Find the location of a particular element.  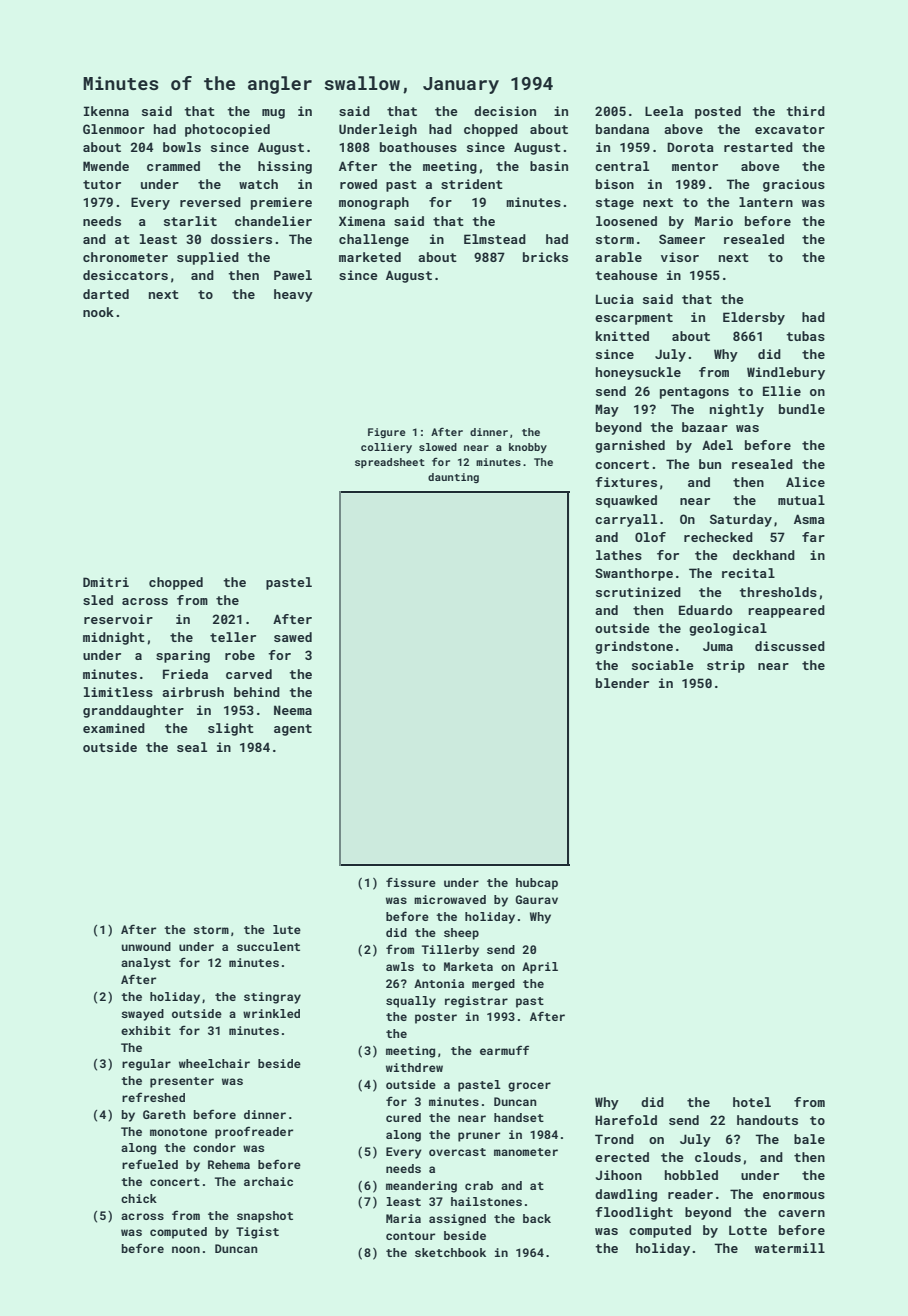

slight is located at coordinates (231, 729).
